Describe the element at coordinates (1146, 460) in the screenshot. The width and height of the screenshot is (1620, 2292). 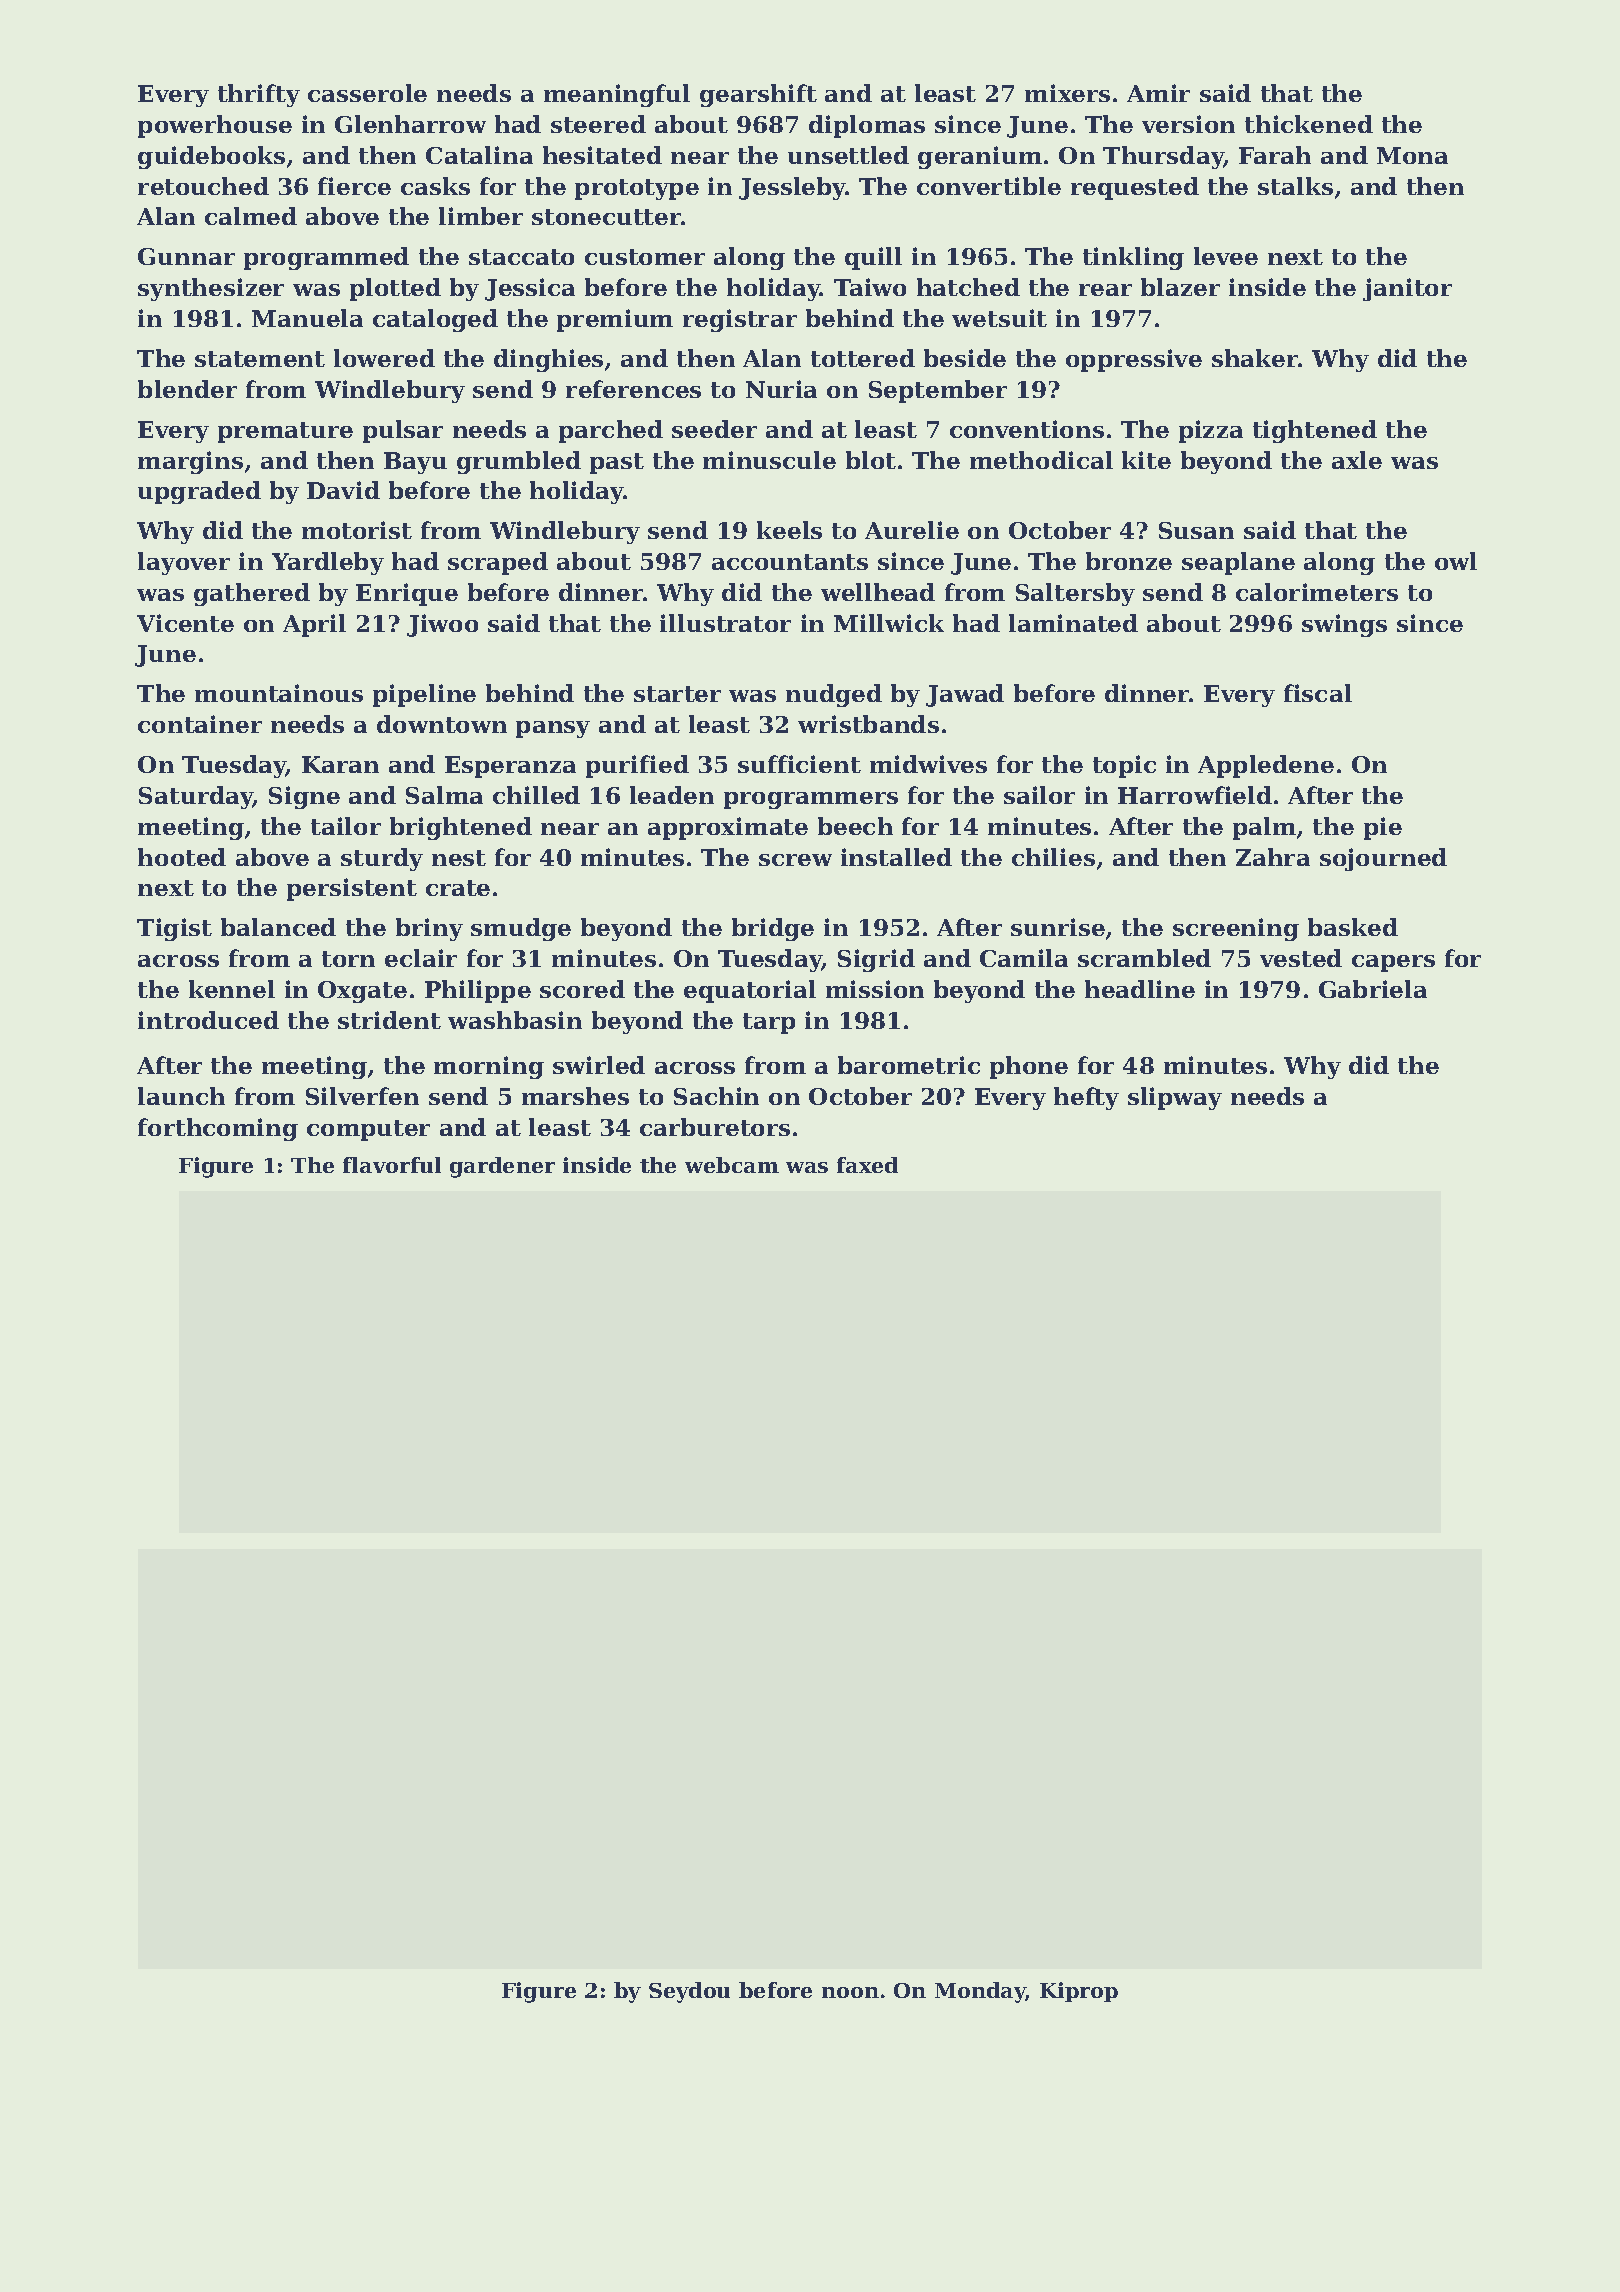
I see `kite` at that location.
